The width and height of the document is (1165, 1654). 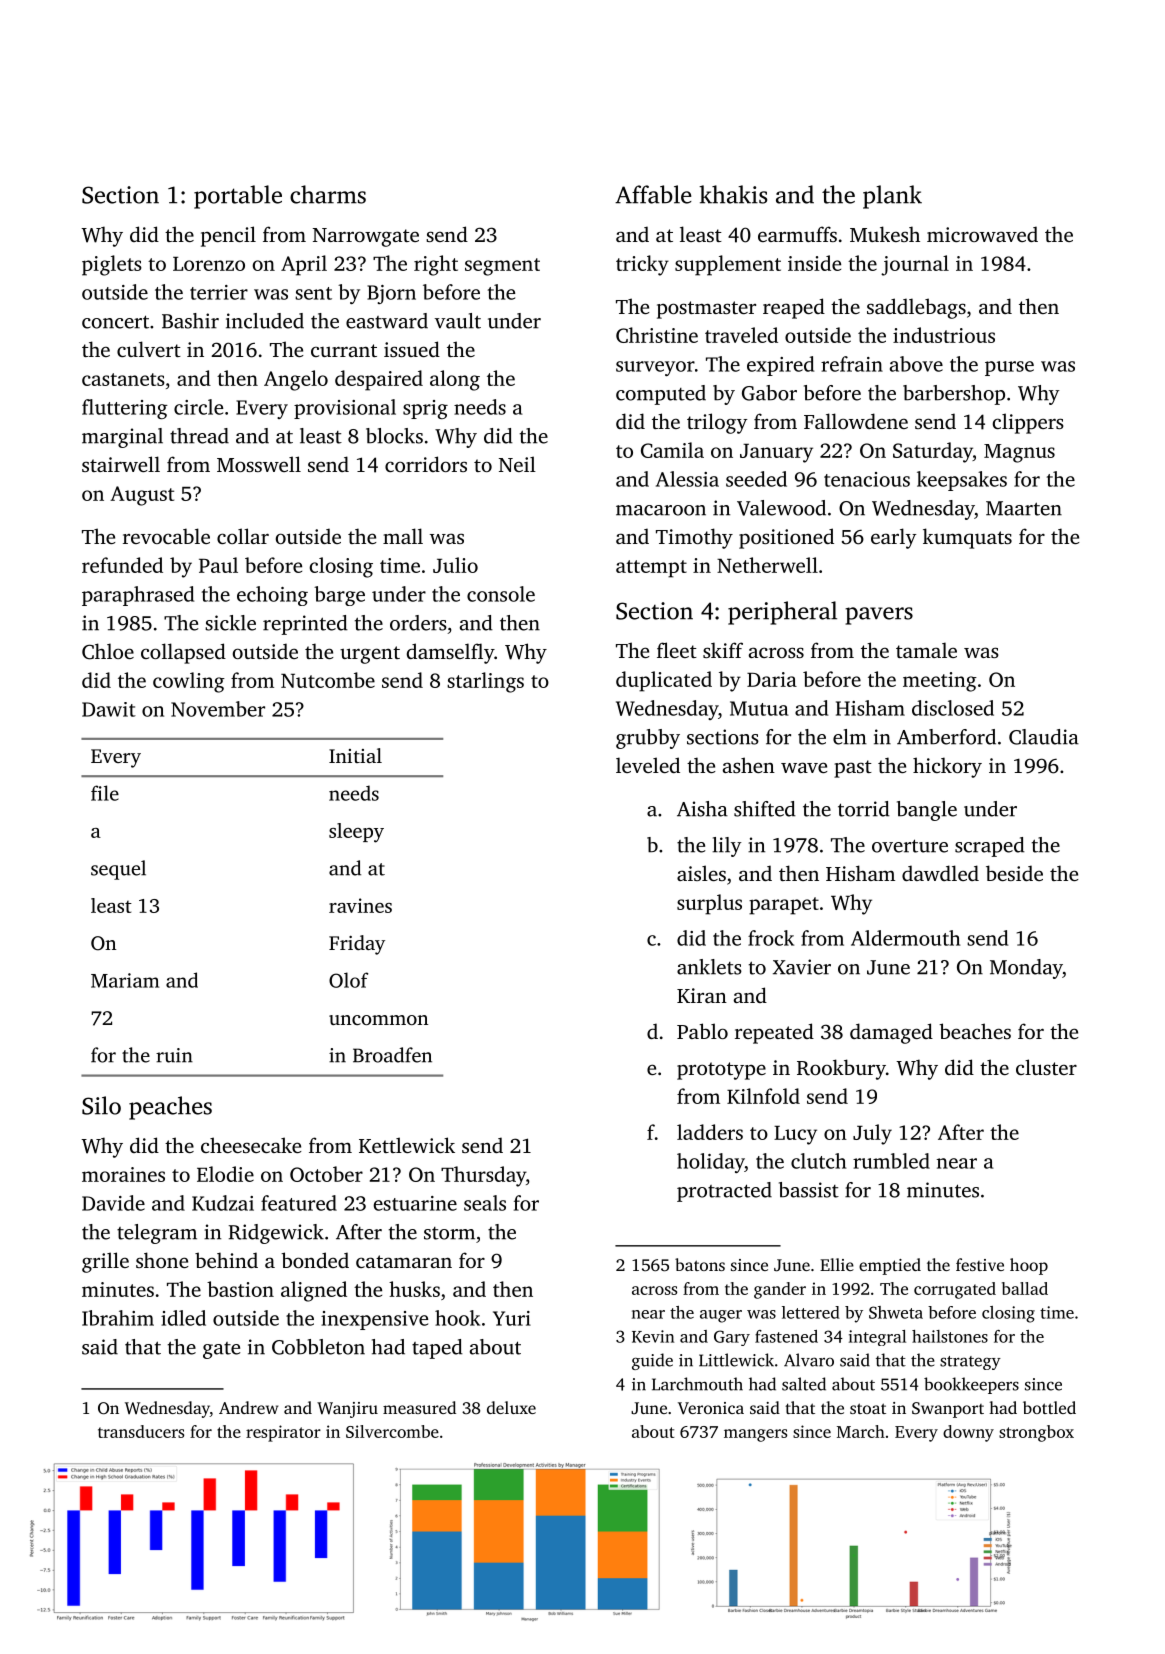 What do you see at coordinates (392, 1055) in the document?
I see `Broadfen` at bounding box center [392, 1055].
